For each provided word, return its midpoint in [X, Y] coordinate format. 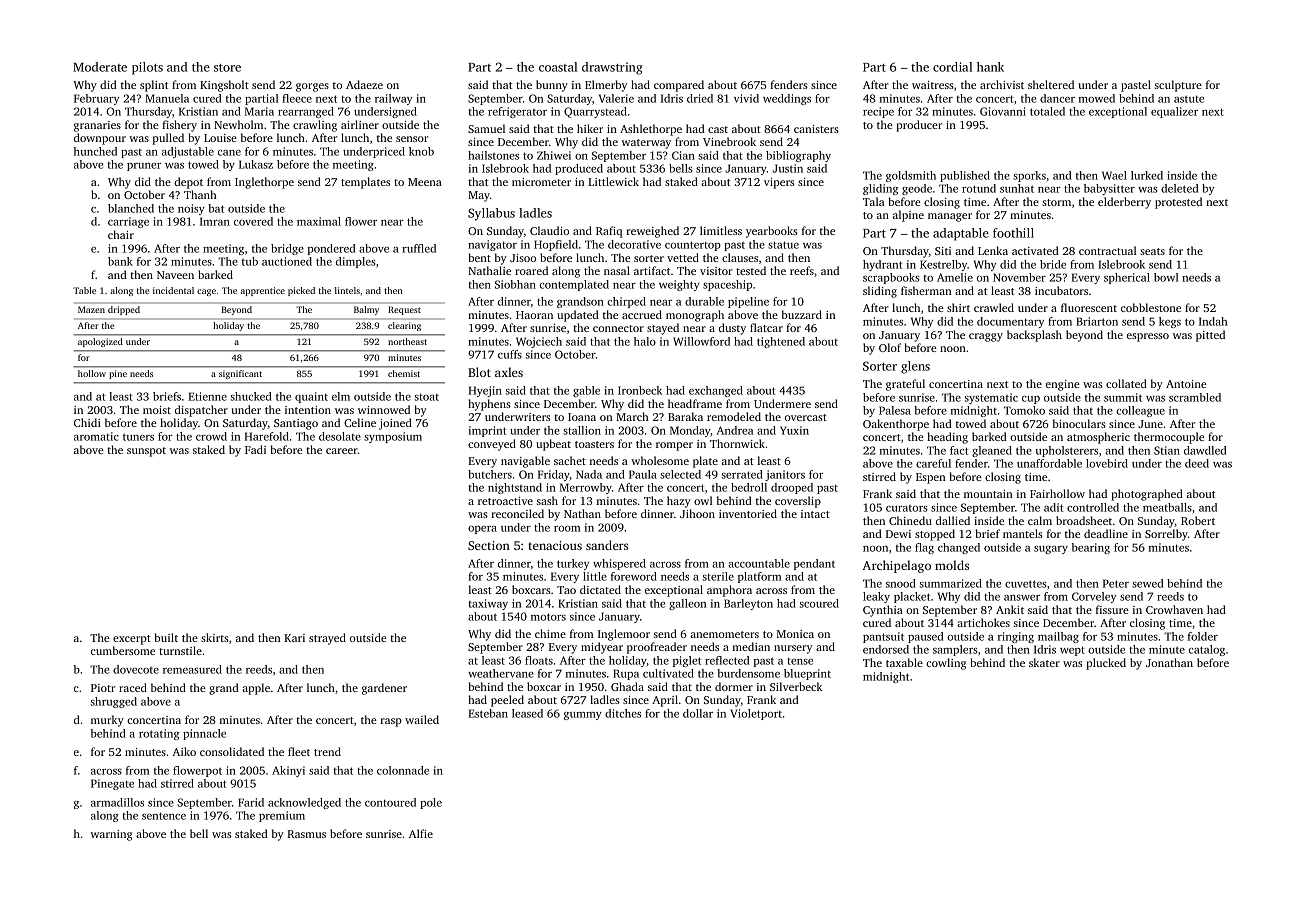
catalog [1207, 650]
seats [1152, 251]
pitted [1210, 336]
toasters [594, 444]
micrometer [541, 182]
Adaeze [364, 84]
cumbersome [123, 650]
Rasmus [306, 834]
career [342, 451]
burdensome [748, 673]
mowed [1097, 98]
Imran [215, 221]
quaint [311, 397]
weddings [787, 99]
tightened [781, 342]
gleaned [992, 451]
